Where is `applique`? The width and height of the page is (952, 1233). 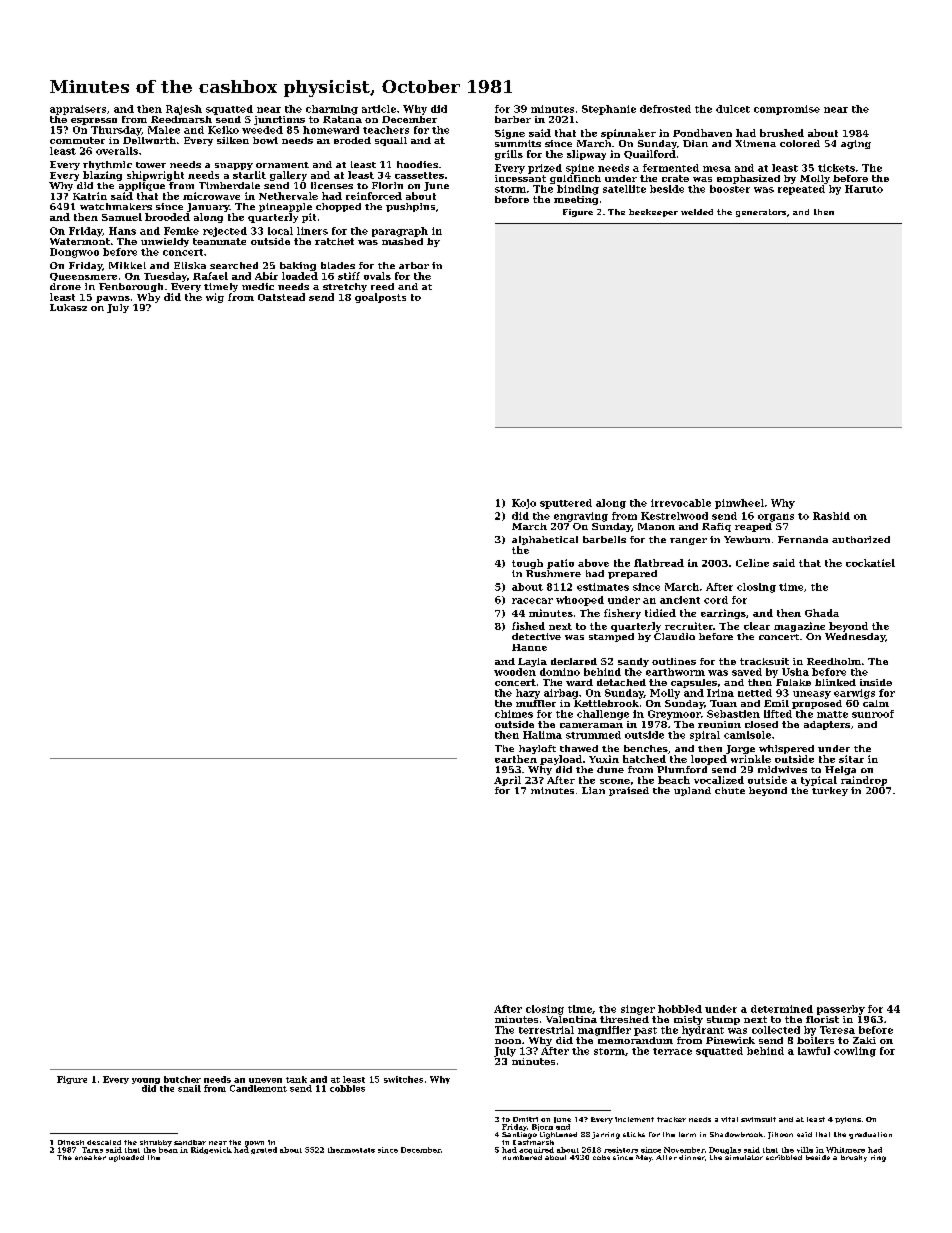
applique is located at coordinates (142, 186).
